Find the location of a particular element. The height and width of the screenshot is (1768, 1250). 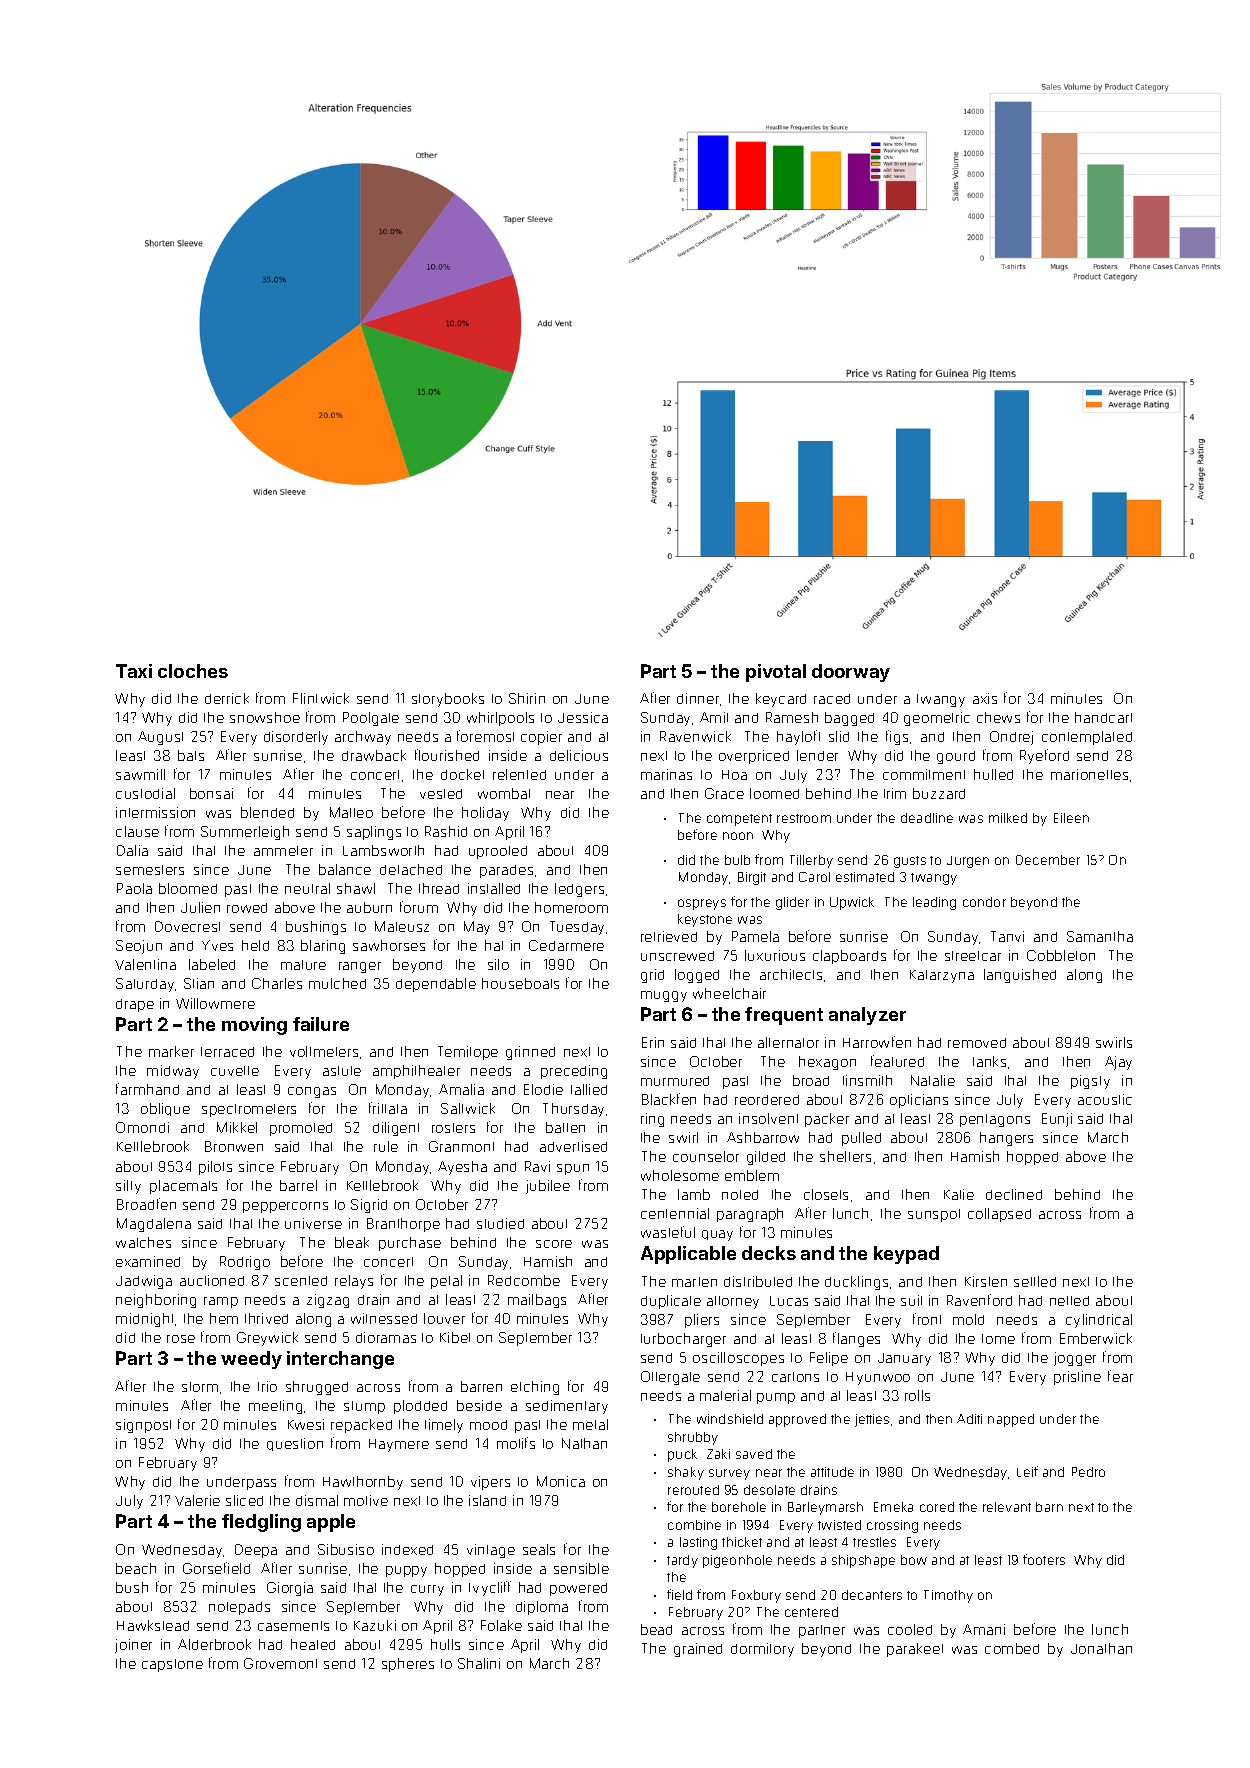

pivotal is located at coordinates (776, 673).
